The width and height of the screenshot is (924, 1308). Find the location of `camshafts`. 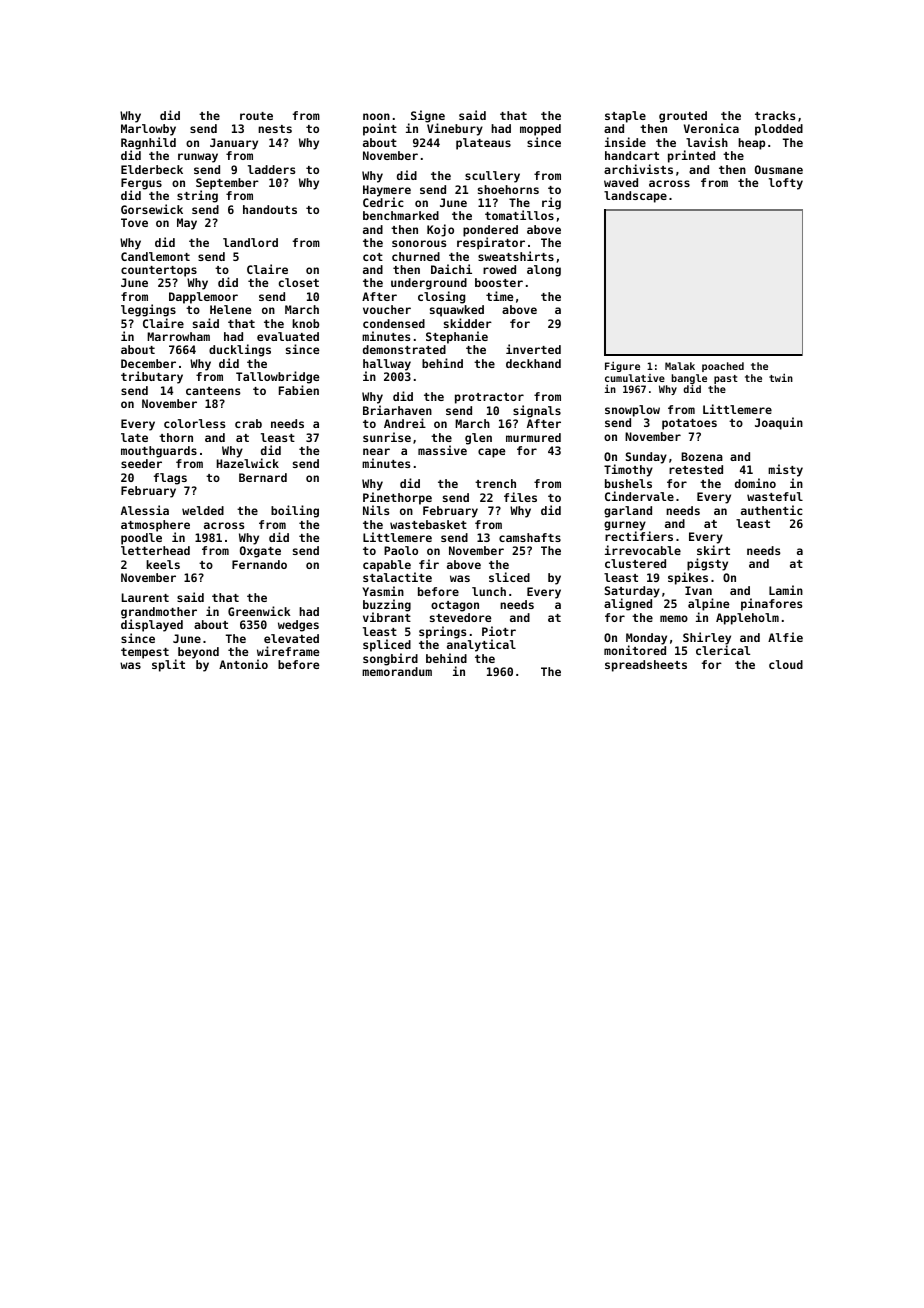

camshafts is located at coordinates (530, 537).
